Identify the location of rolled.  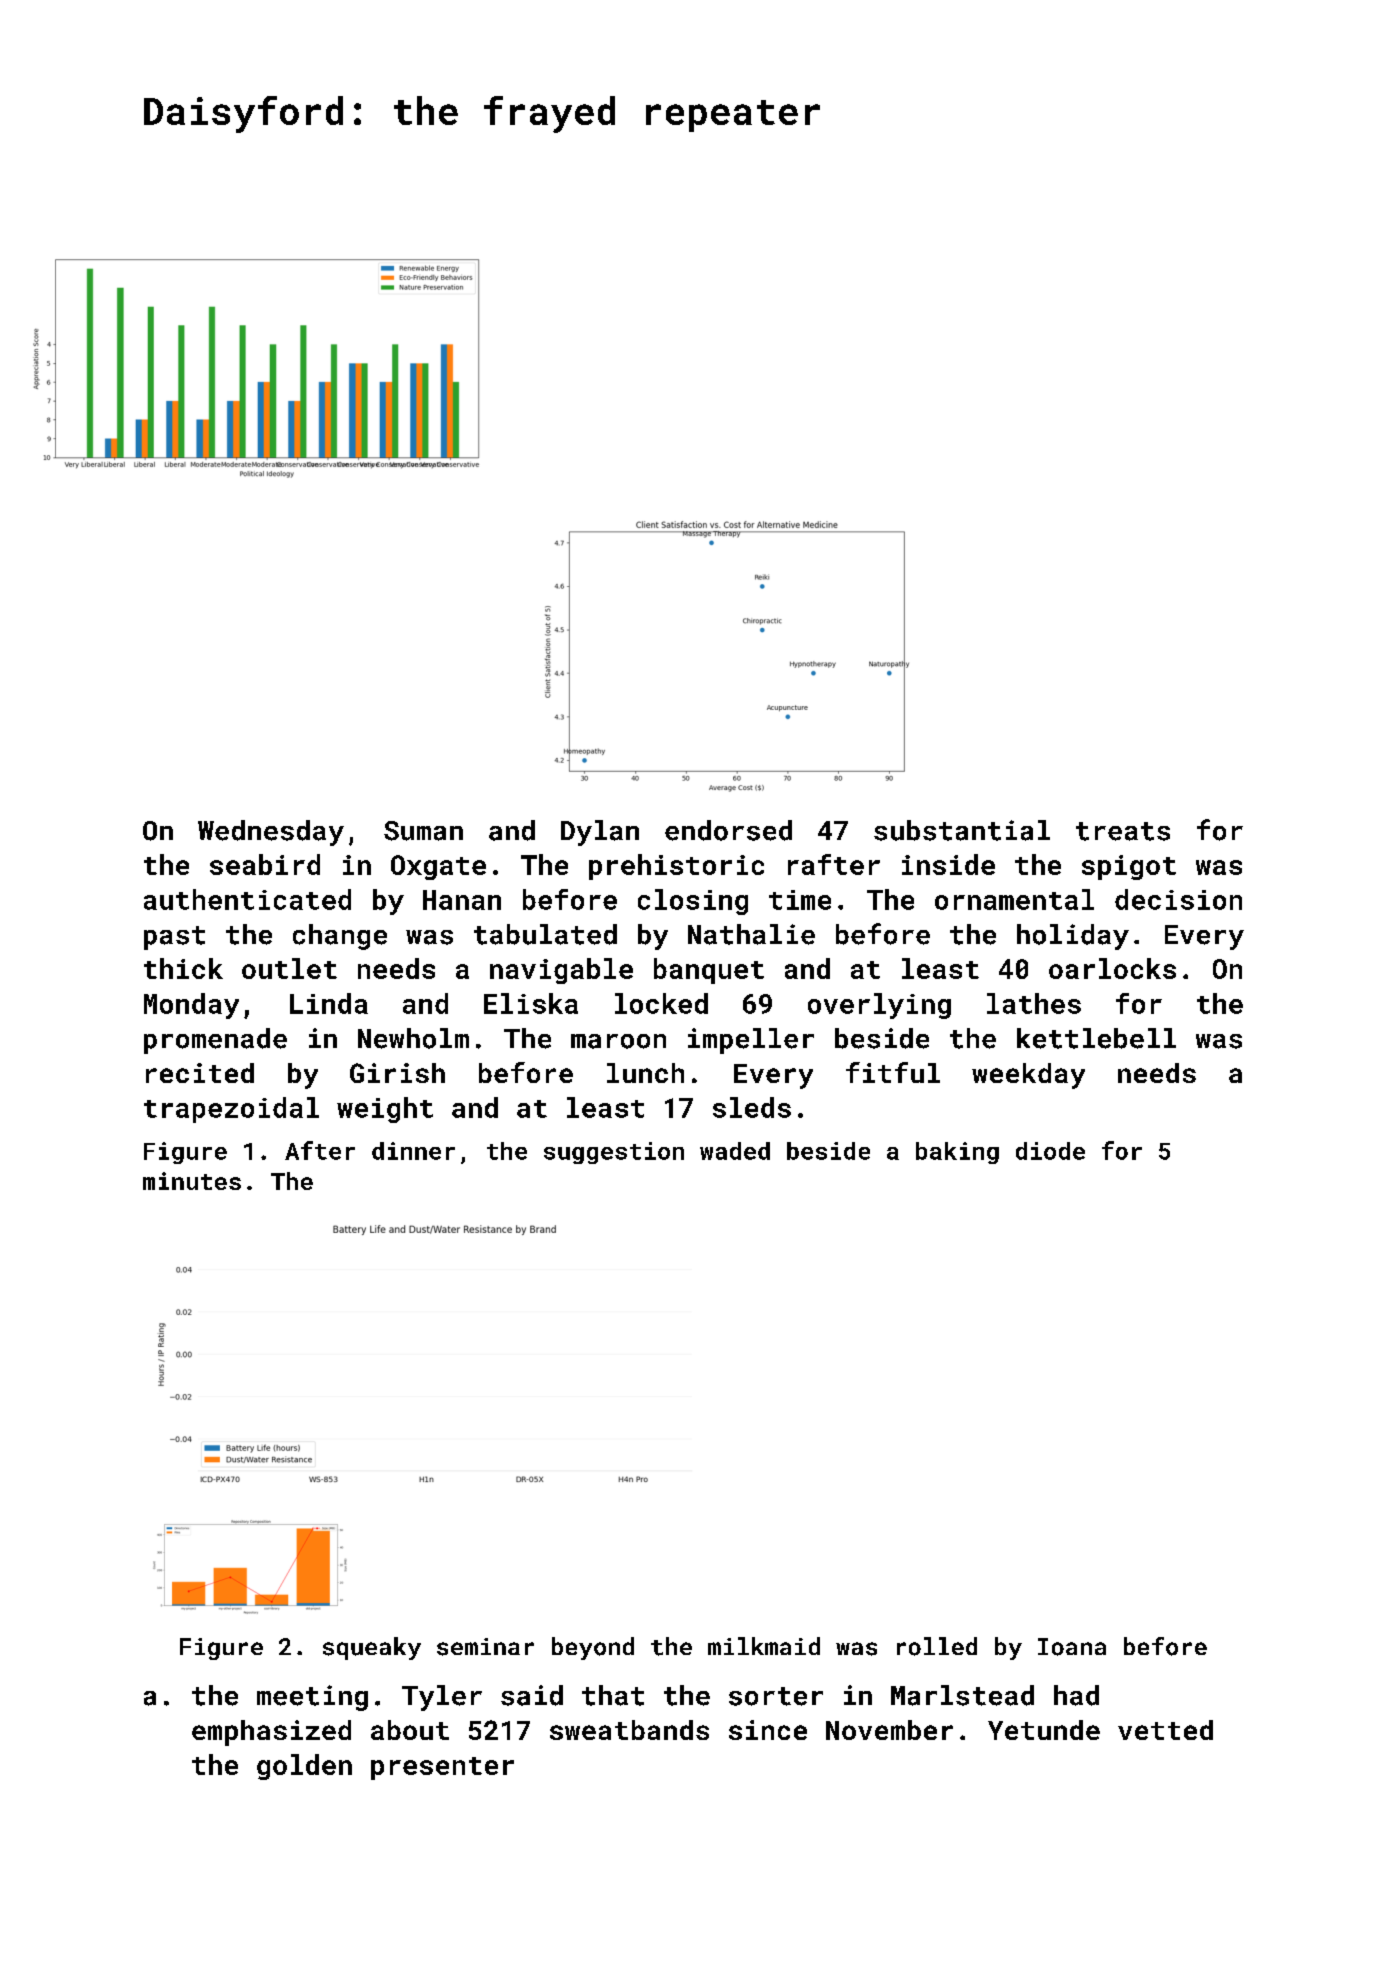
(937, 1646).
